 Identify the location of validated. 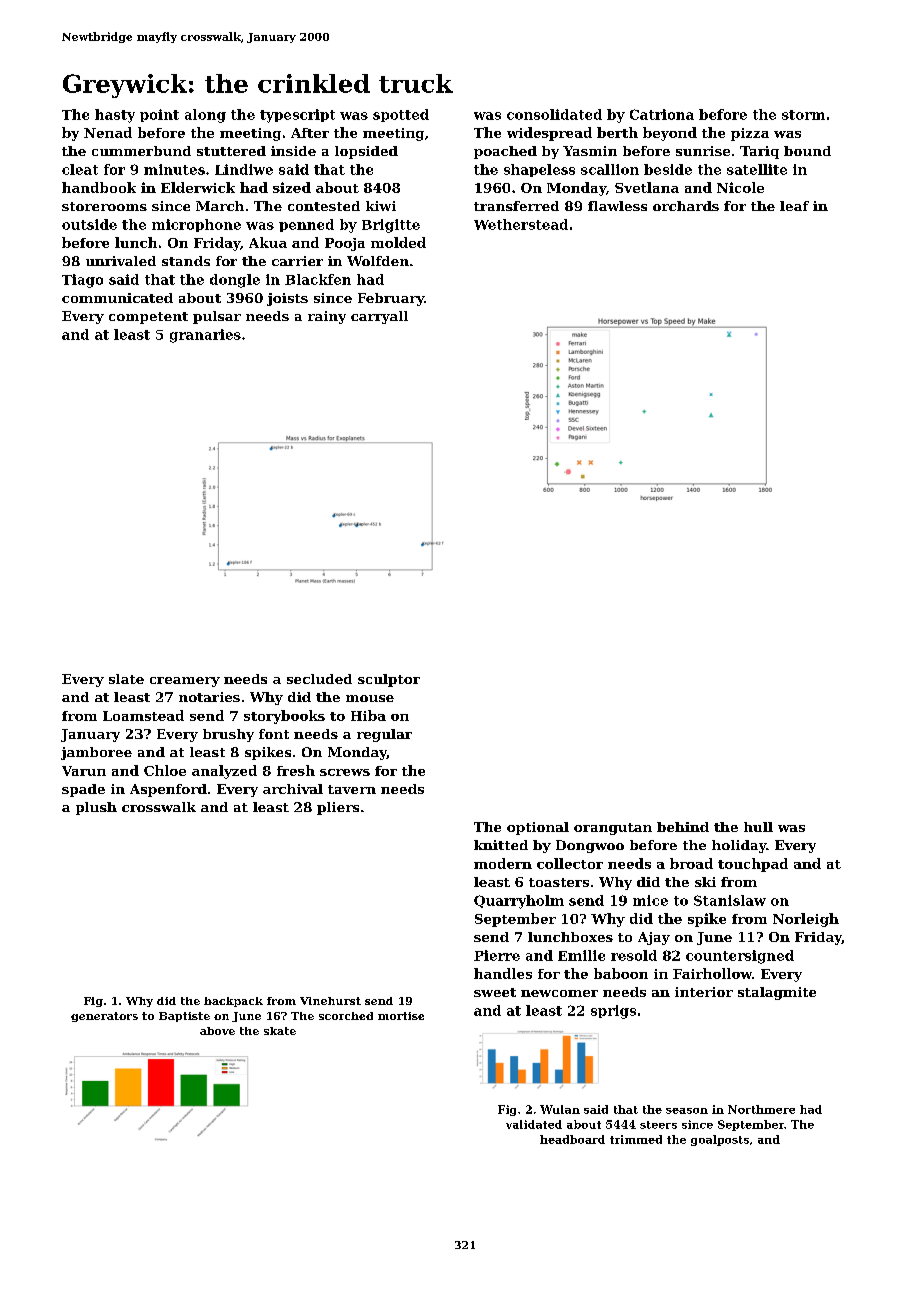
(534, 1124).
